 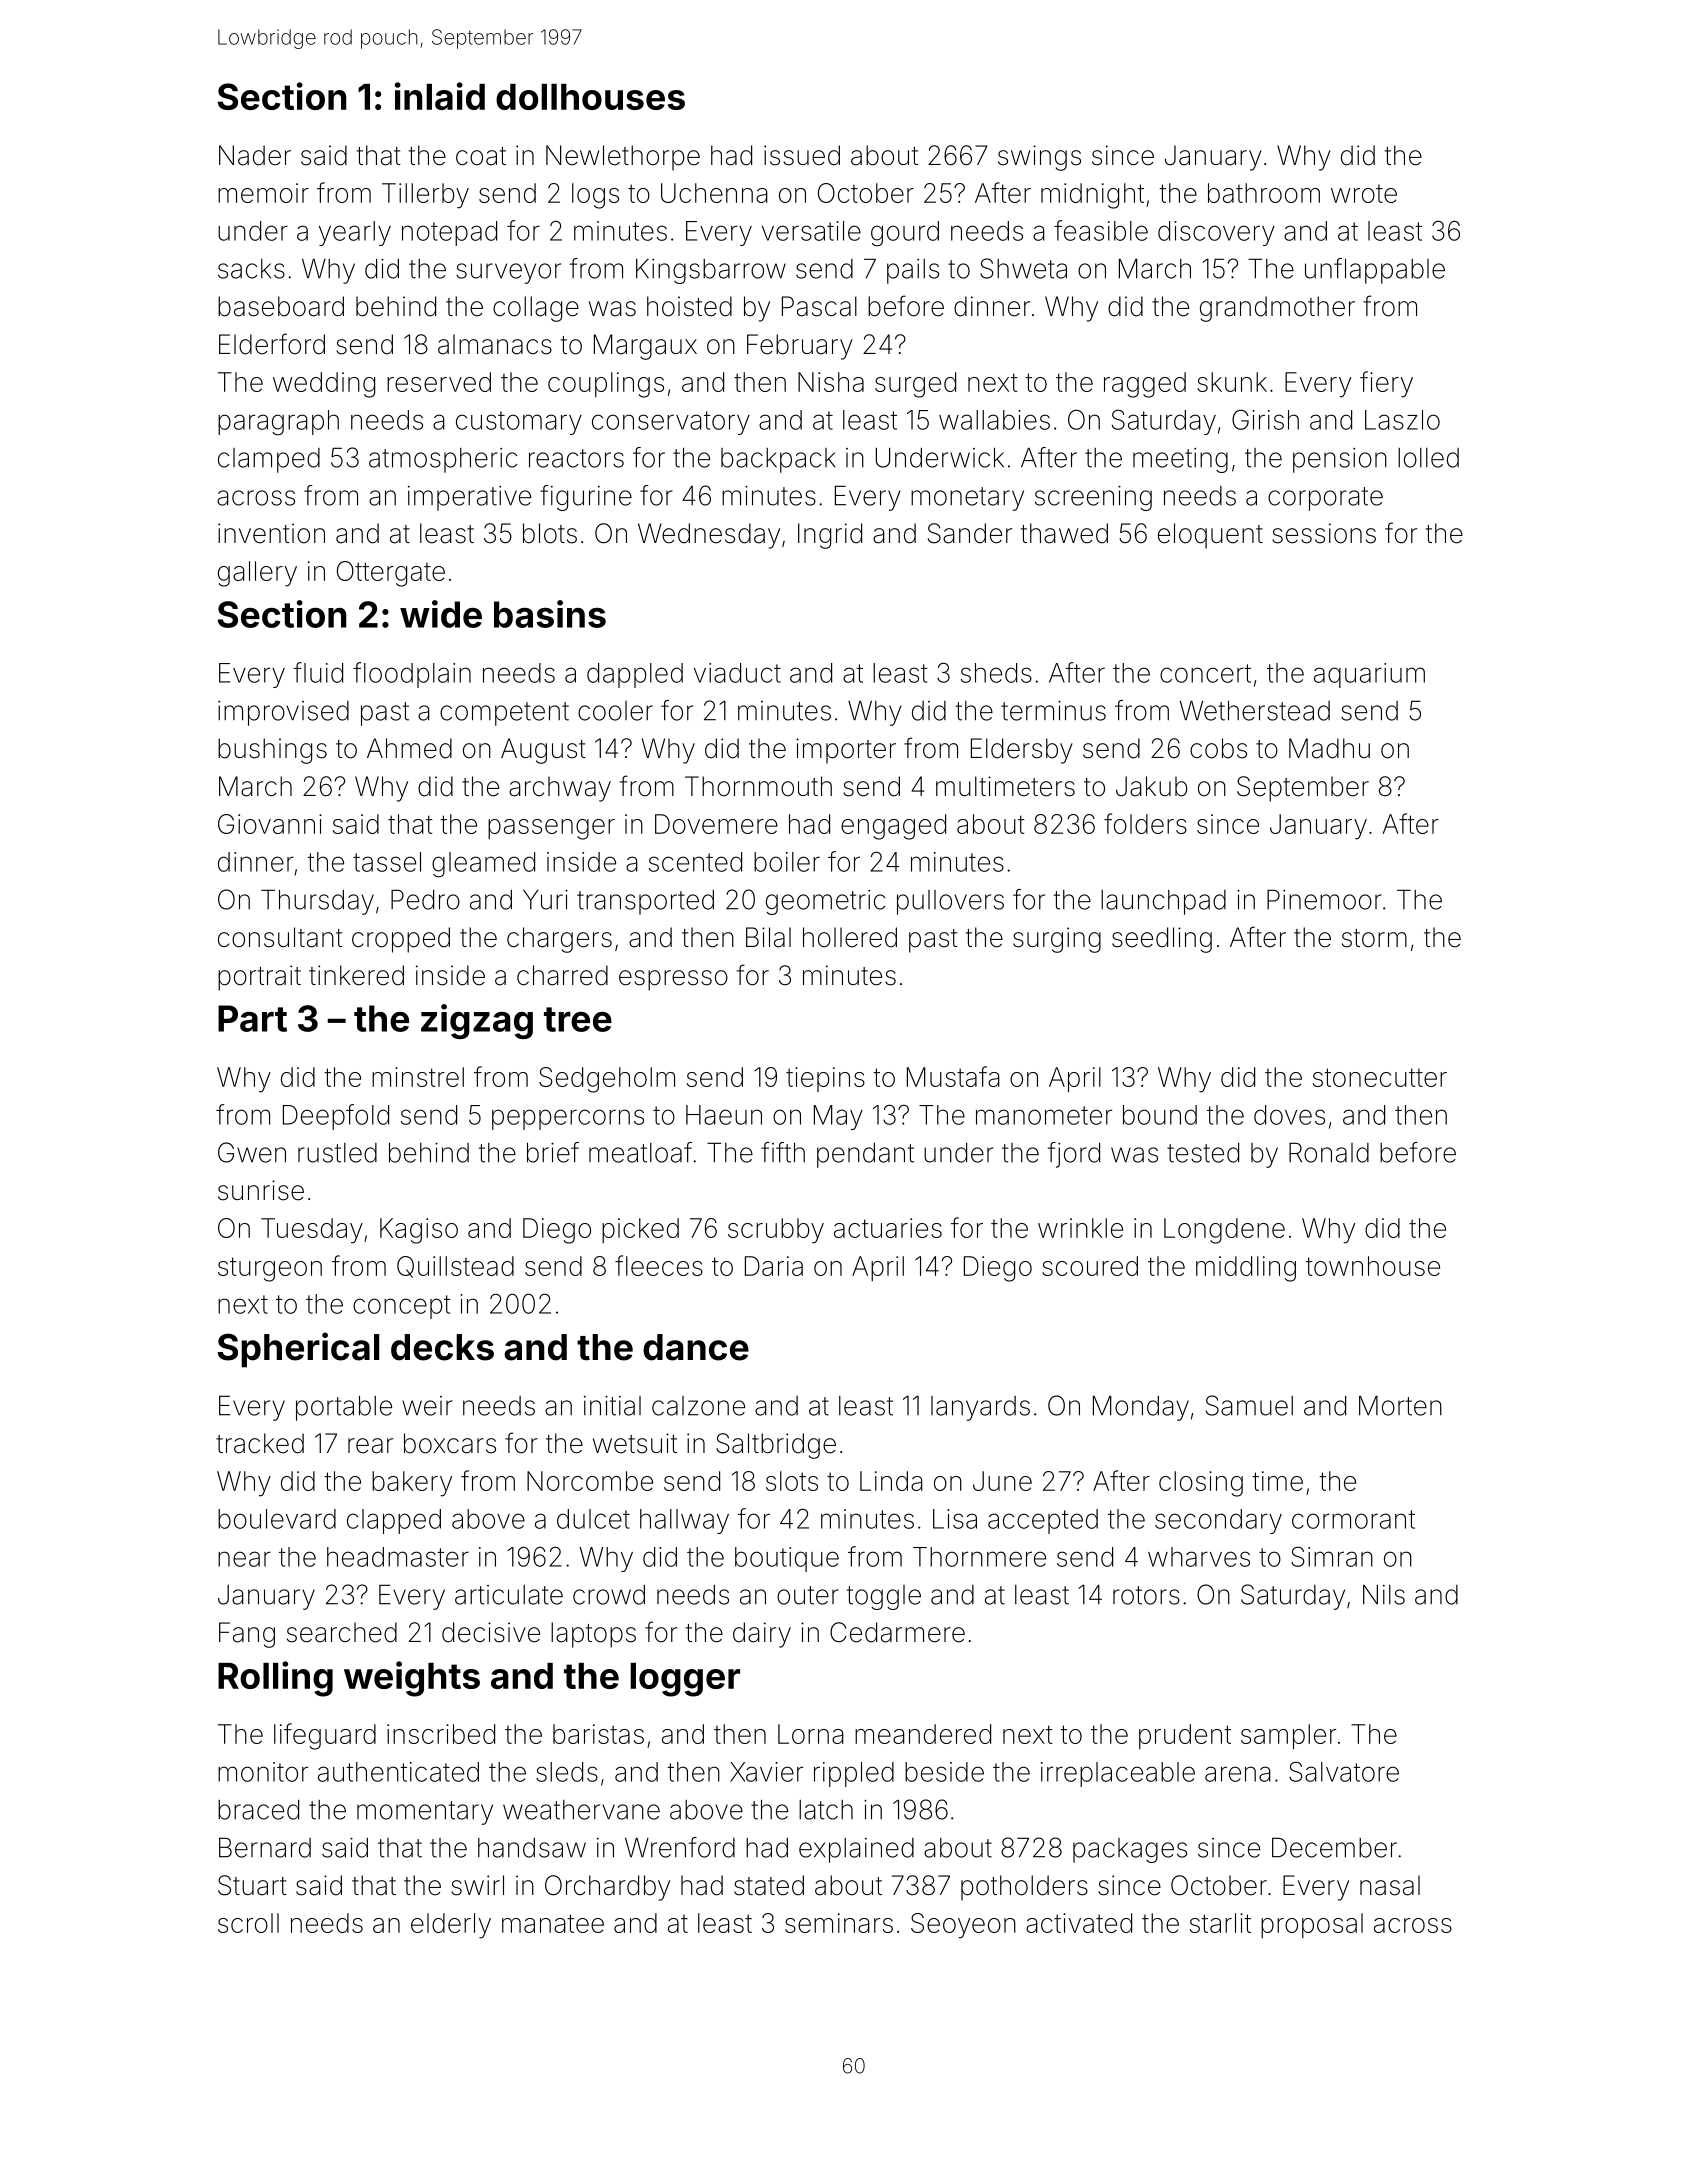 What do you see at coordinates (451, 1926) in the screenshot?
I see `elderly` at bounding box center [451, 1926].
